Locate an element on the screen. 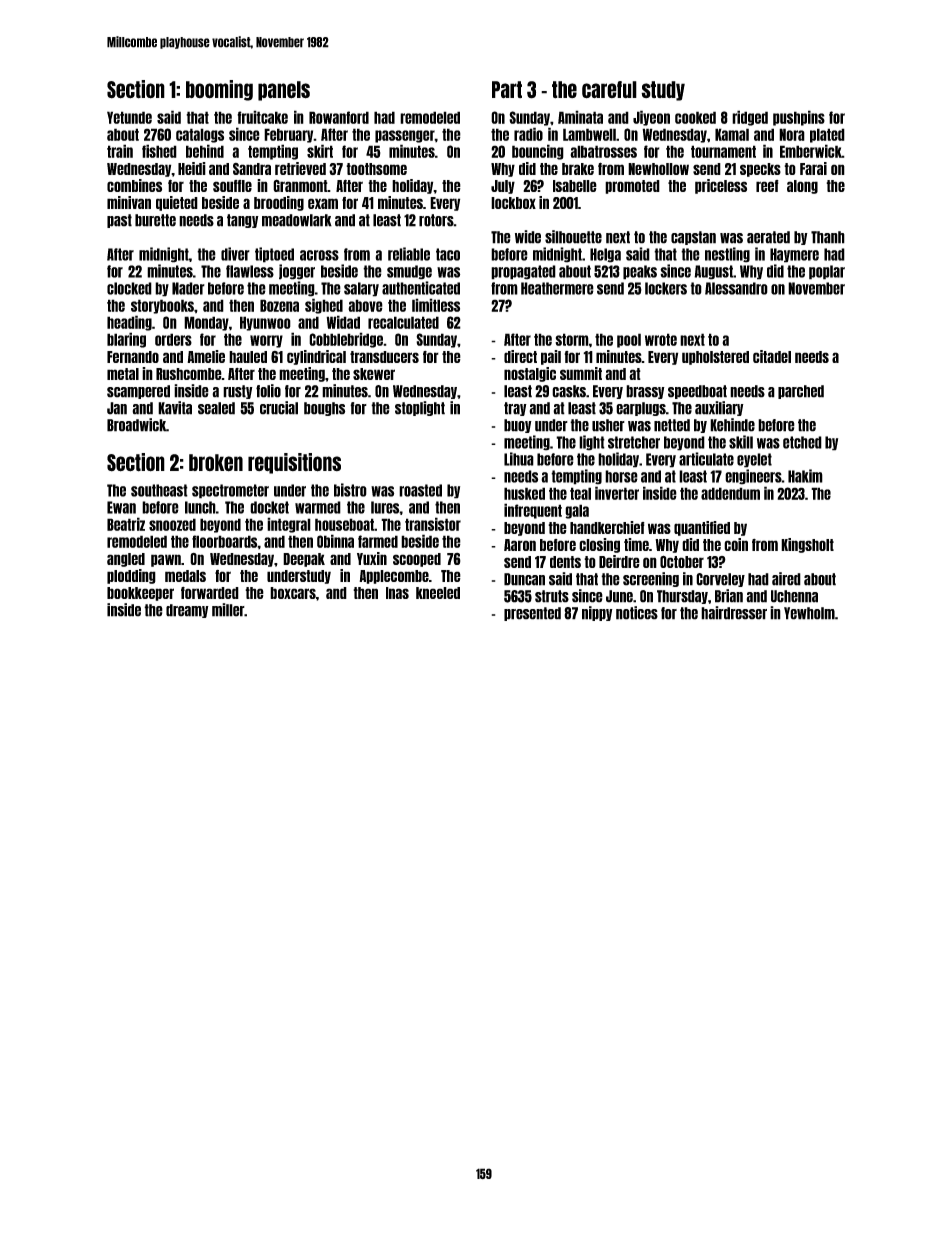  buoy is located at coordinates (518, 426).
